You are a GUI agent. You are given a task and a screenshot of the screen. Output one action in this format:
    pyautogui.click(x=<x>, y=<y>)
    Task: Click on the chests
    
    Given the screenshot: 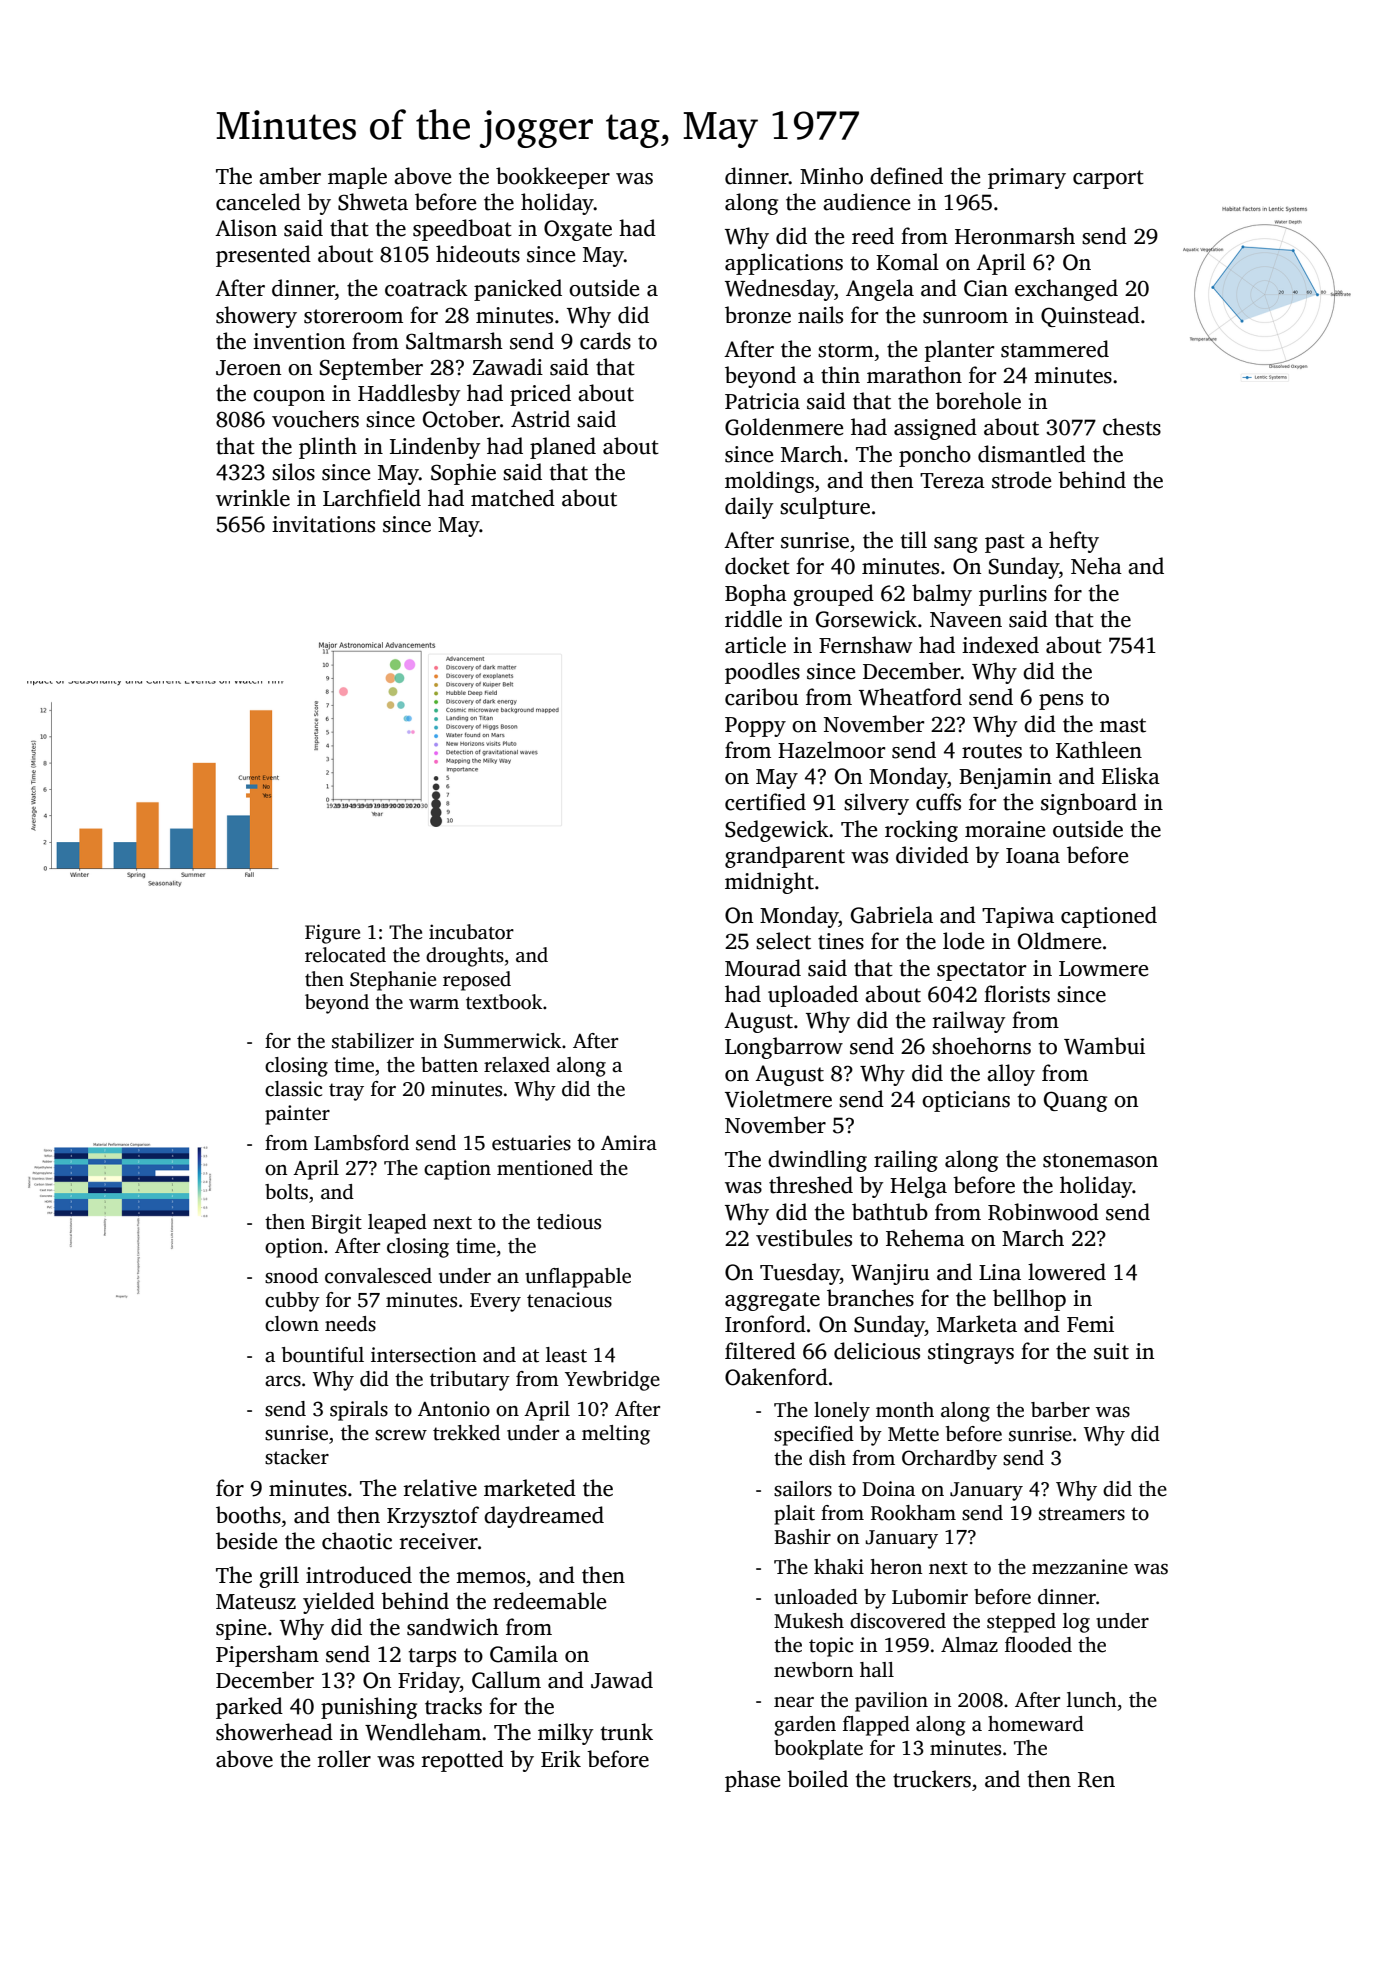 What is the action you would take?
    pyautogui.click(x=1132, y=427)
